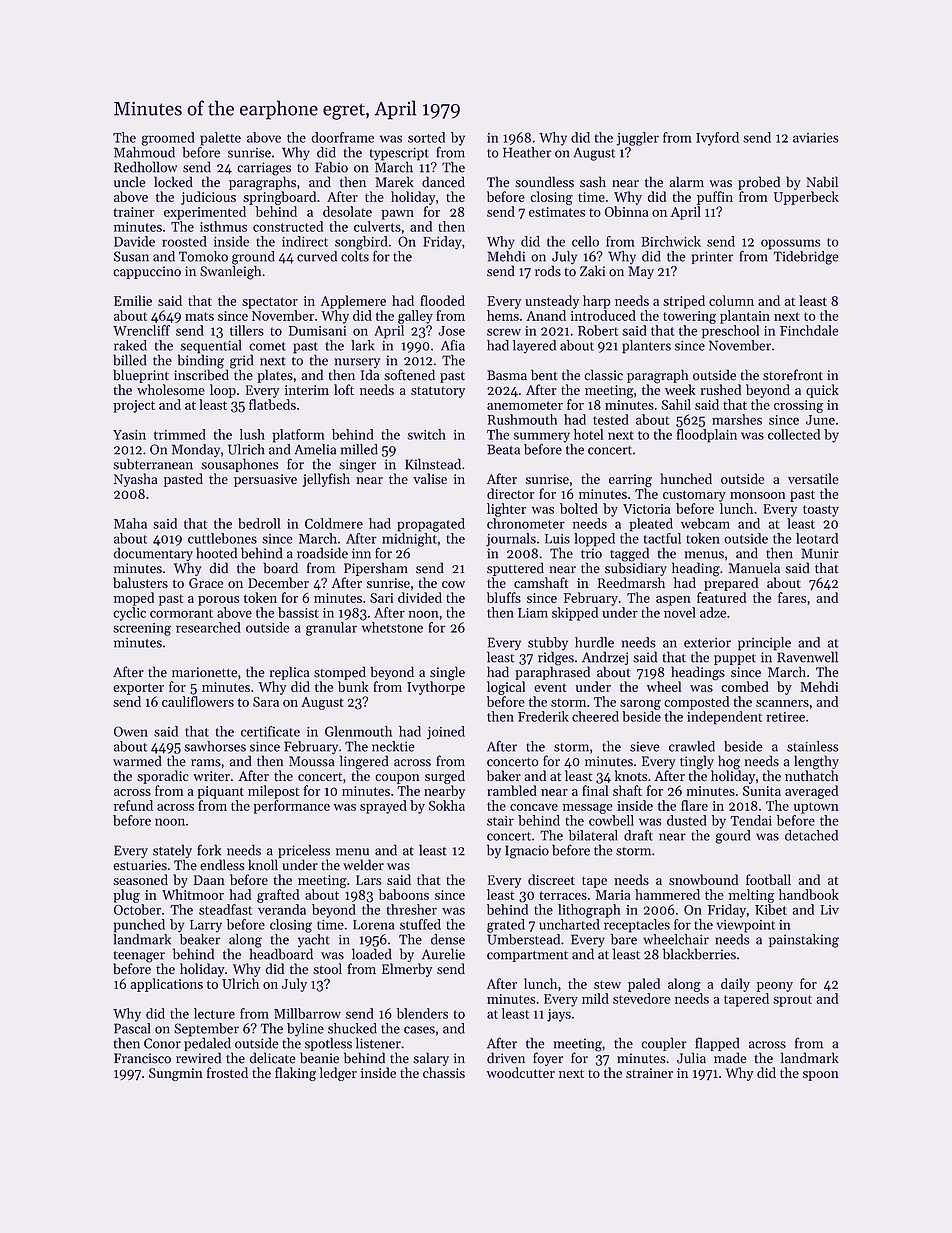 The image size is (952, 1233). I want to click on sawhorses, so click(215, 746).
